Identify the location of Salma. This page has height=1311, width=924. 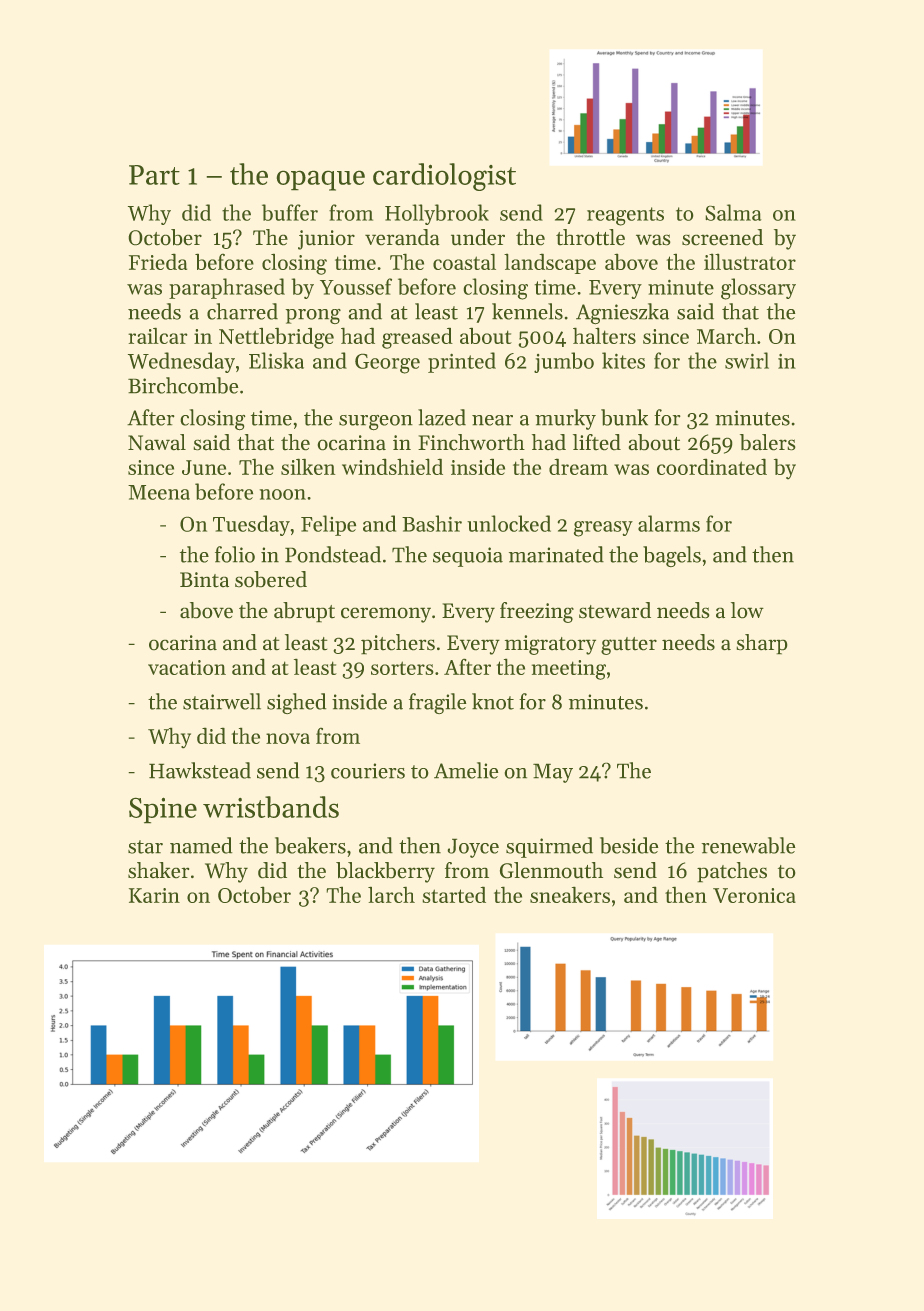
(733, 212).
